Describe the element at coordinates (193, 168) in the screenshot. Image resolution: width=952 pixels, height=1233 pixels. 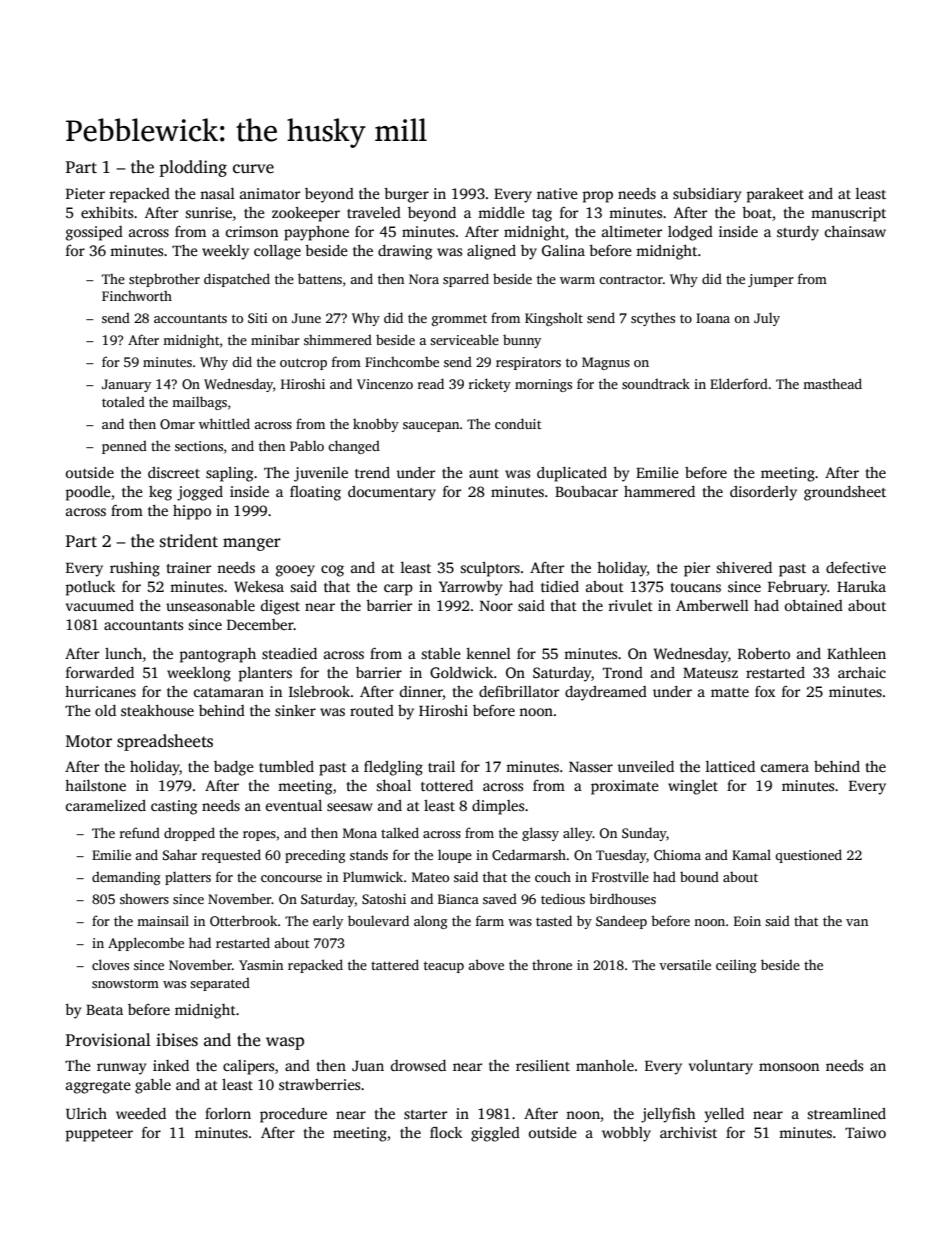
I see `plodding` at that location.
